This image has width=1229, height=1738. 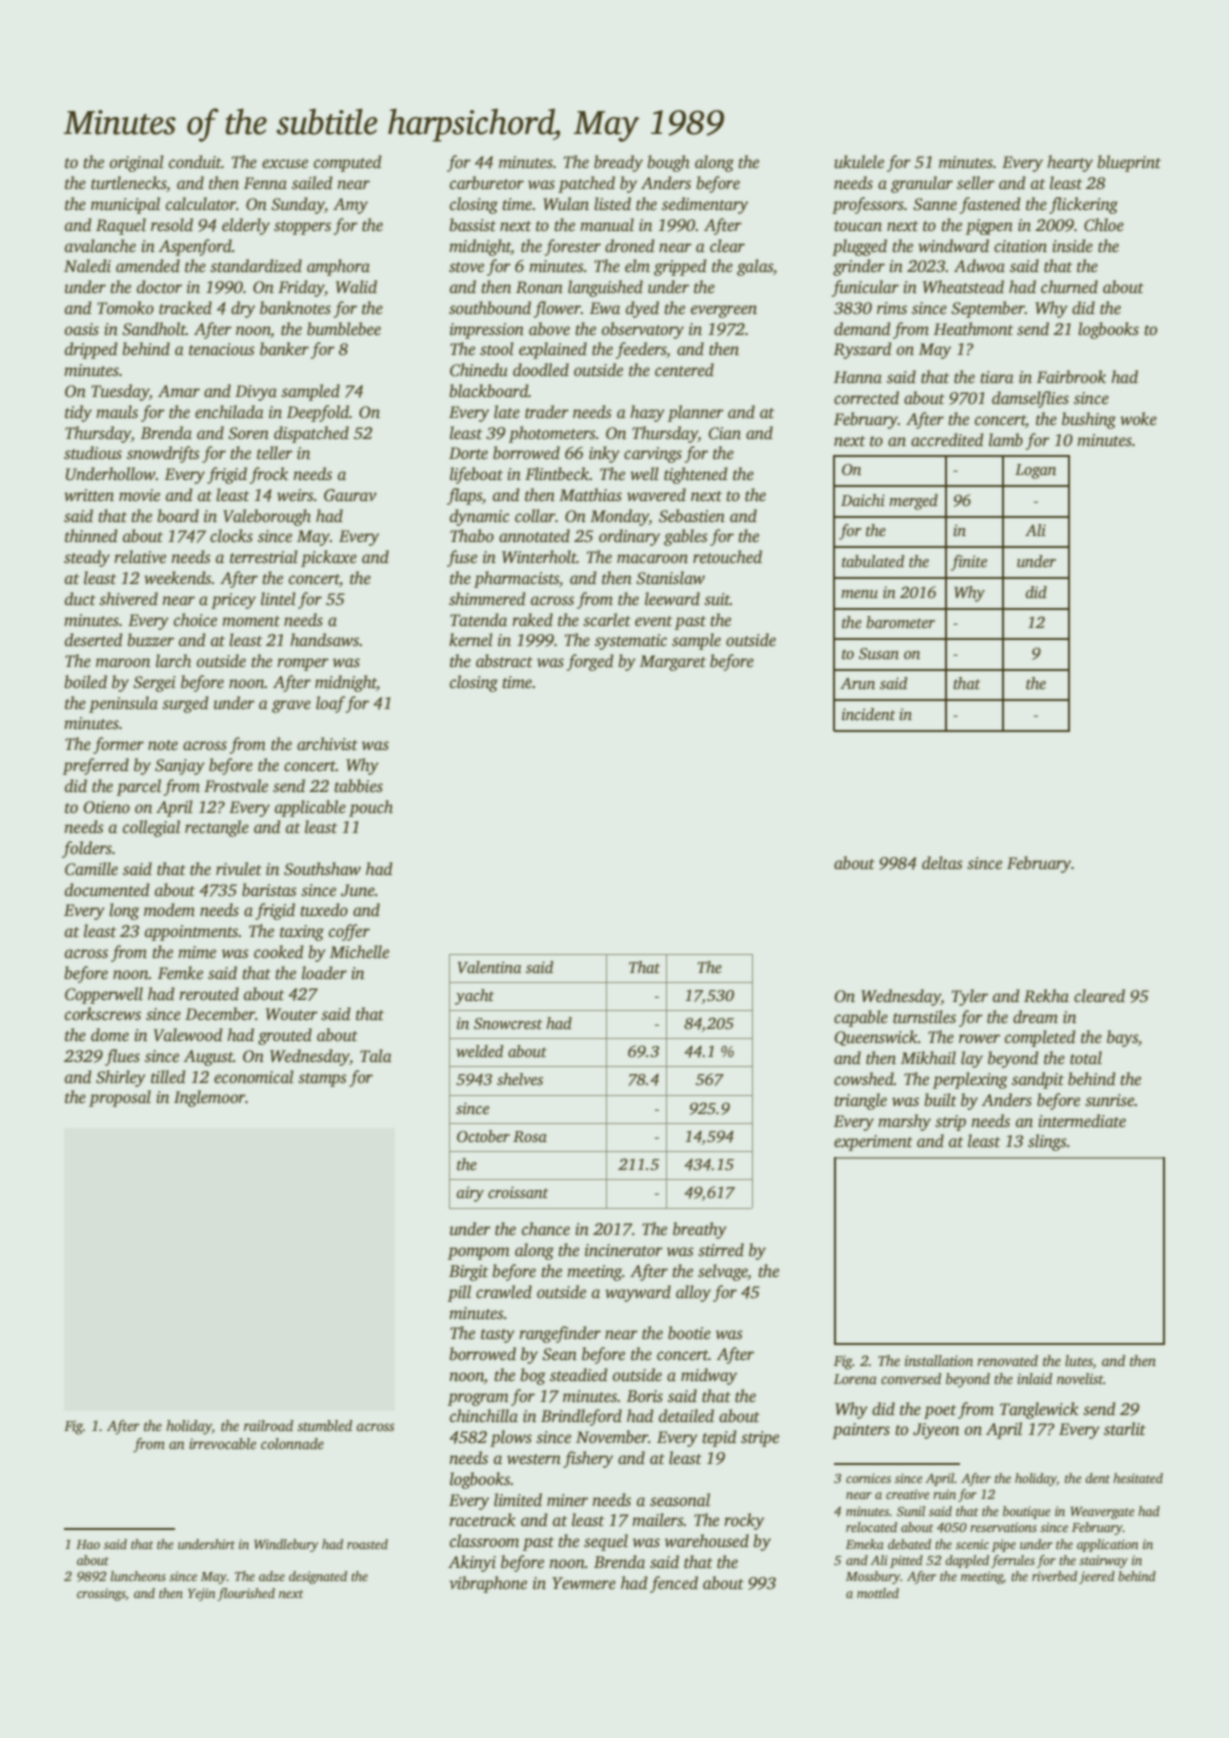 What do you see at coordinates (619, 517) in the image?
I see `Monday` at bounding box center [619, 517].
